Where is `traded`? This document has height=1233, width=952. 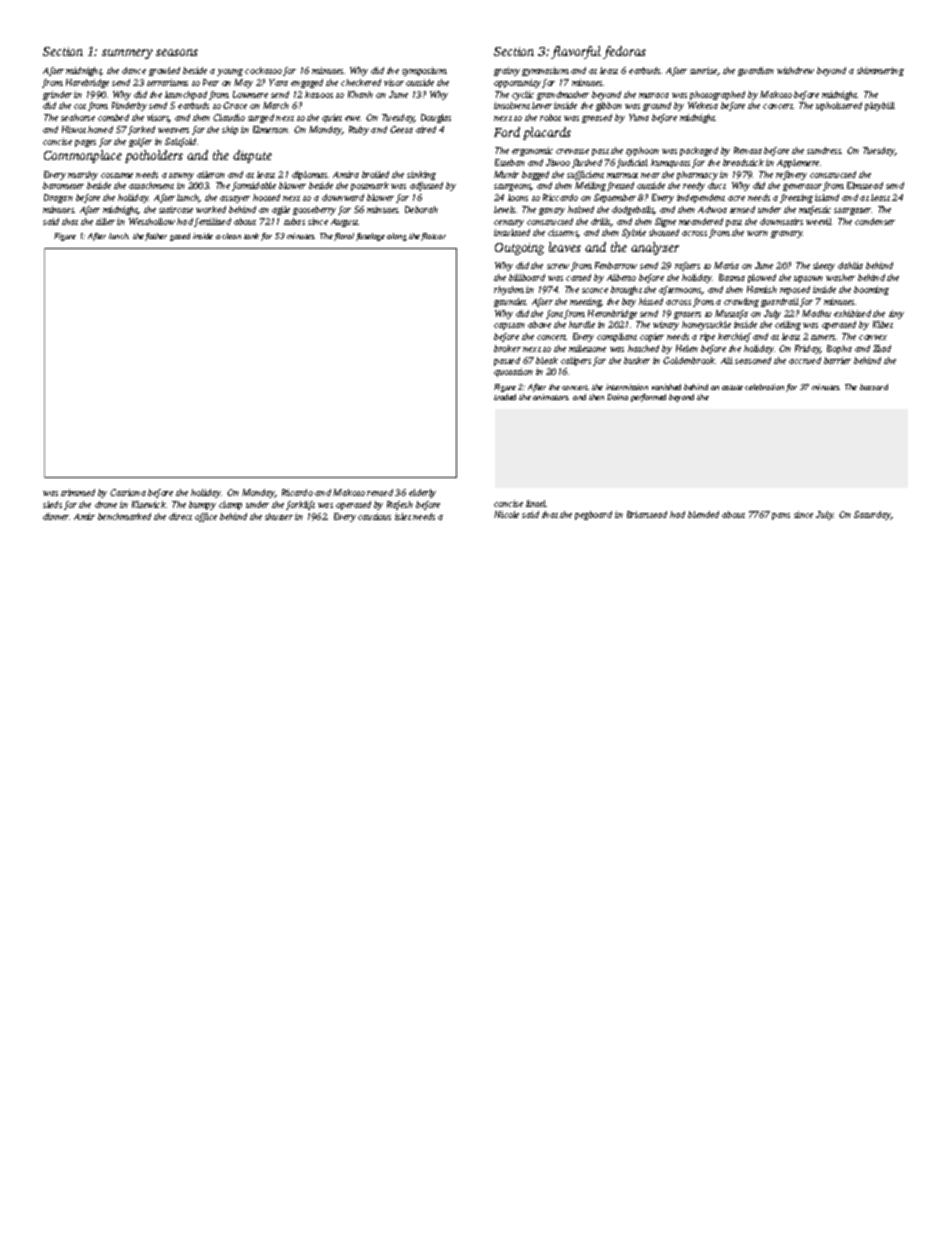 traded is located at coordinates (505, 397).
